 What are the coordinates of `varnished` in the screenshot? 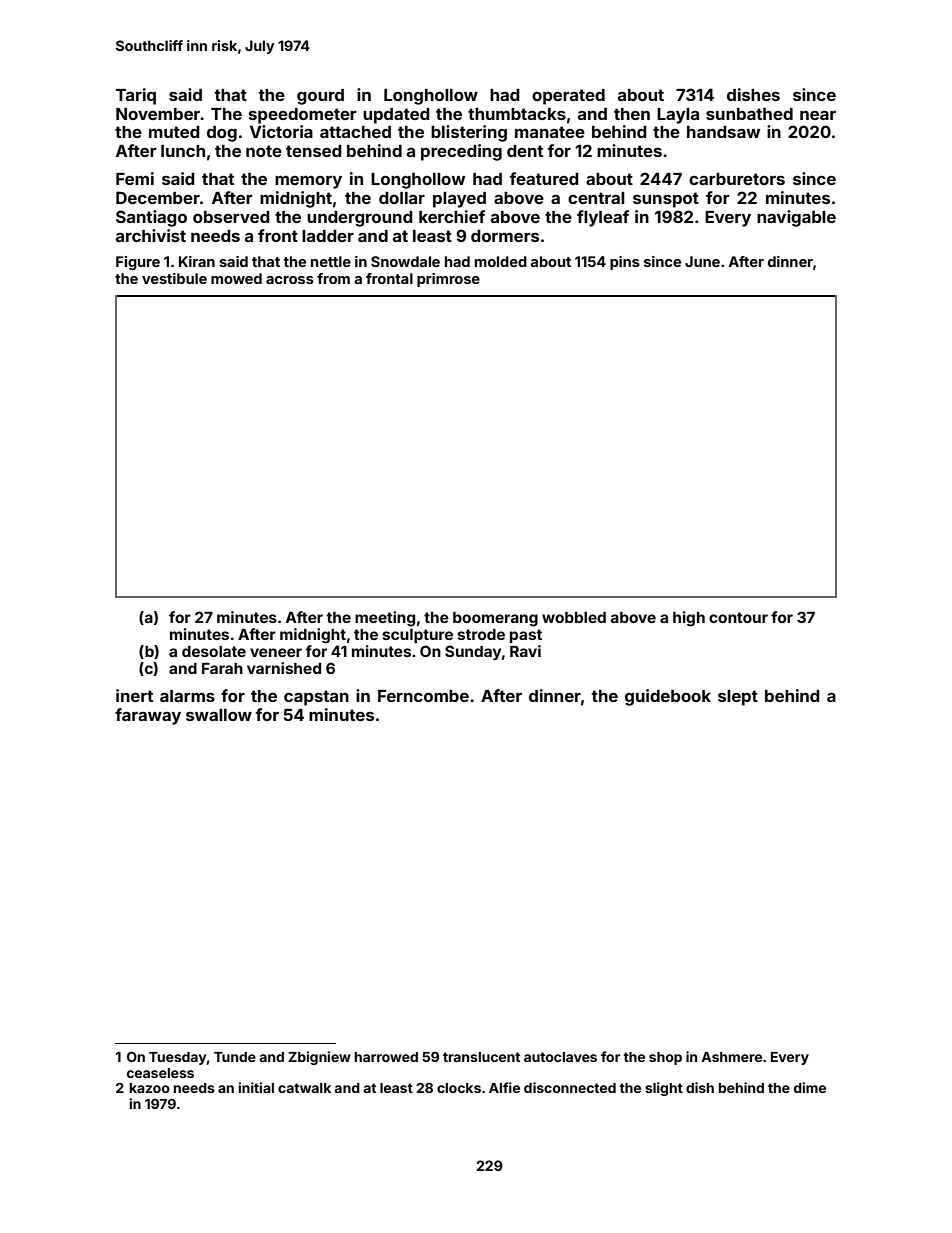 It's located at (284, 668).
